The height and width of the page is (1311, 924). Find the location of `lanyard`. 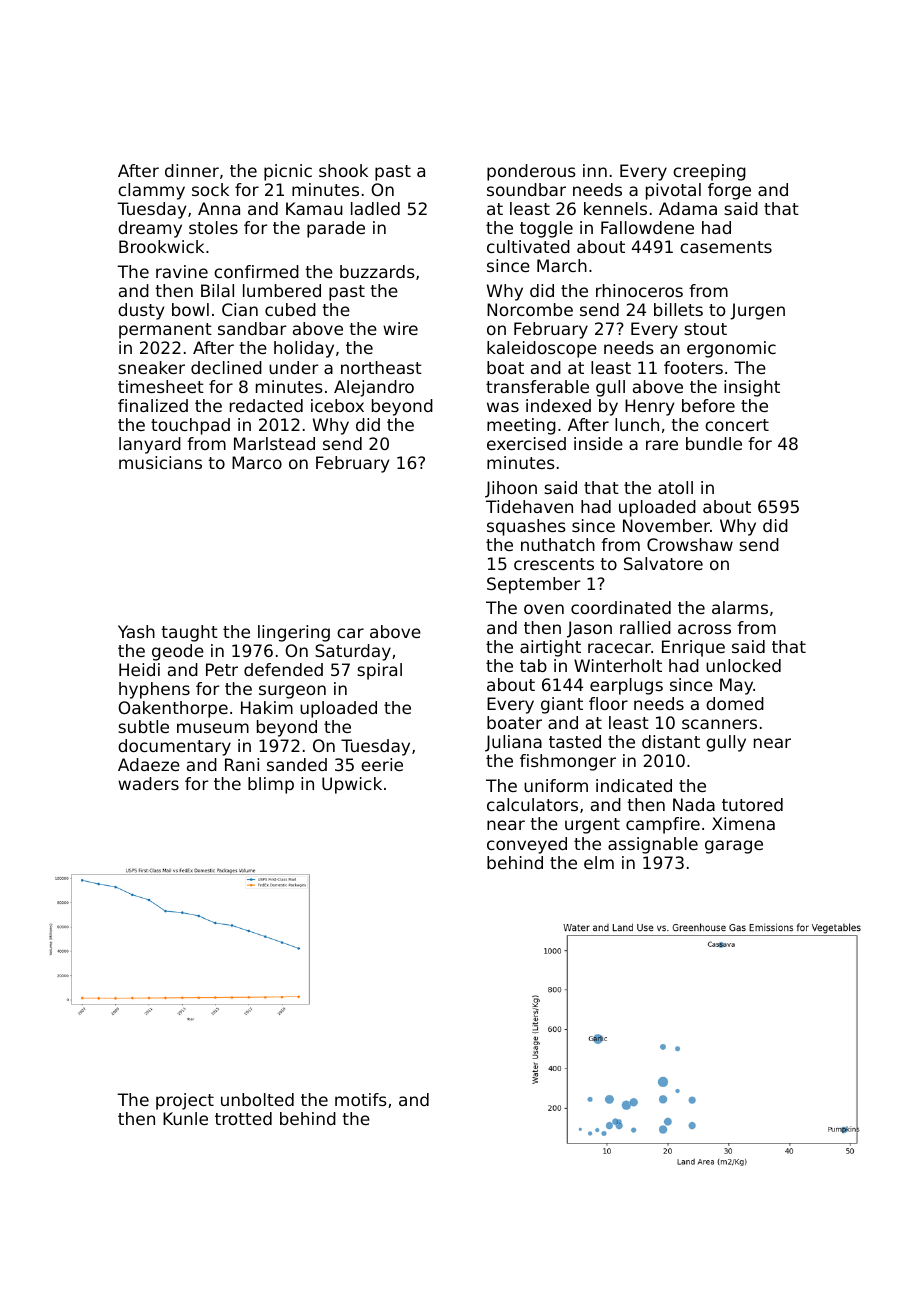

lanyard is located at coordinates (150, 445).
